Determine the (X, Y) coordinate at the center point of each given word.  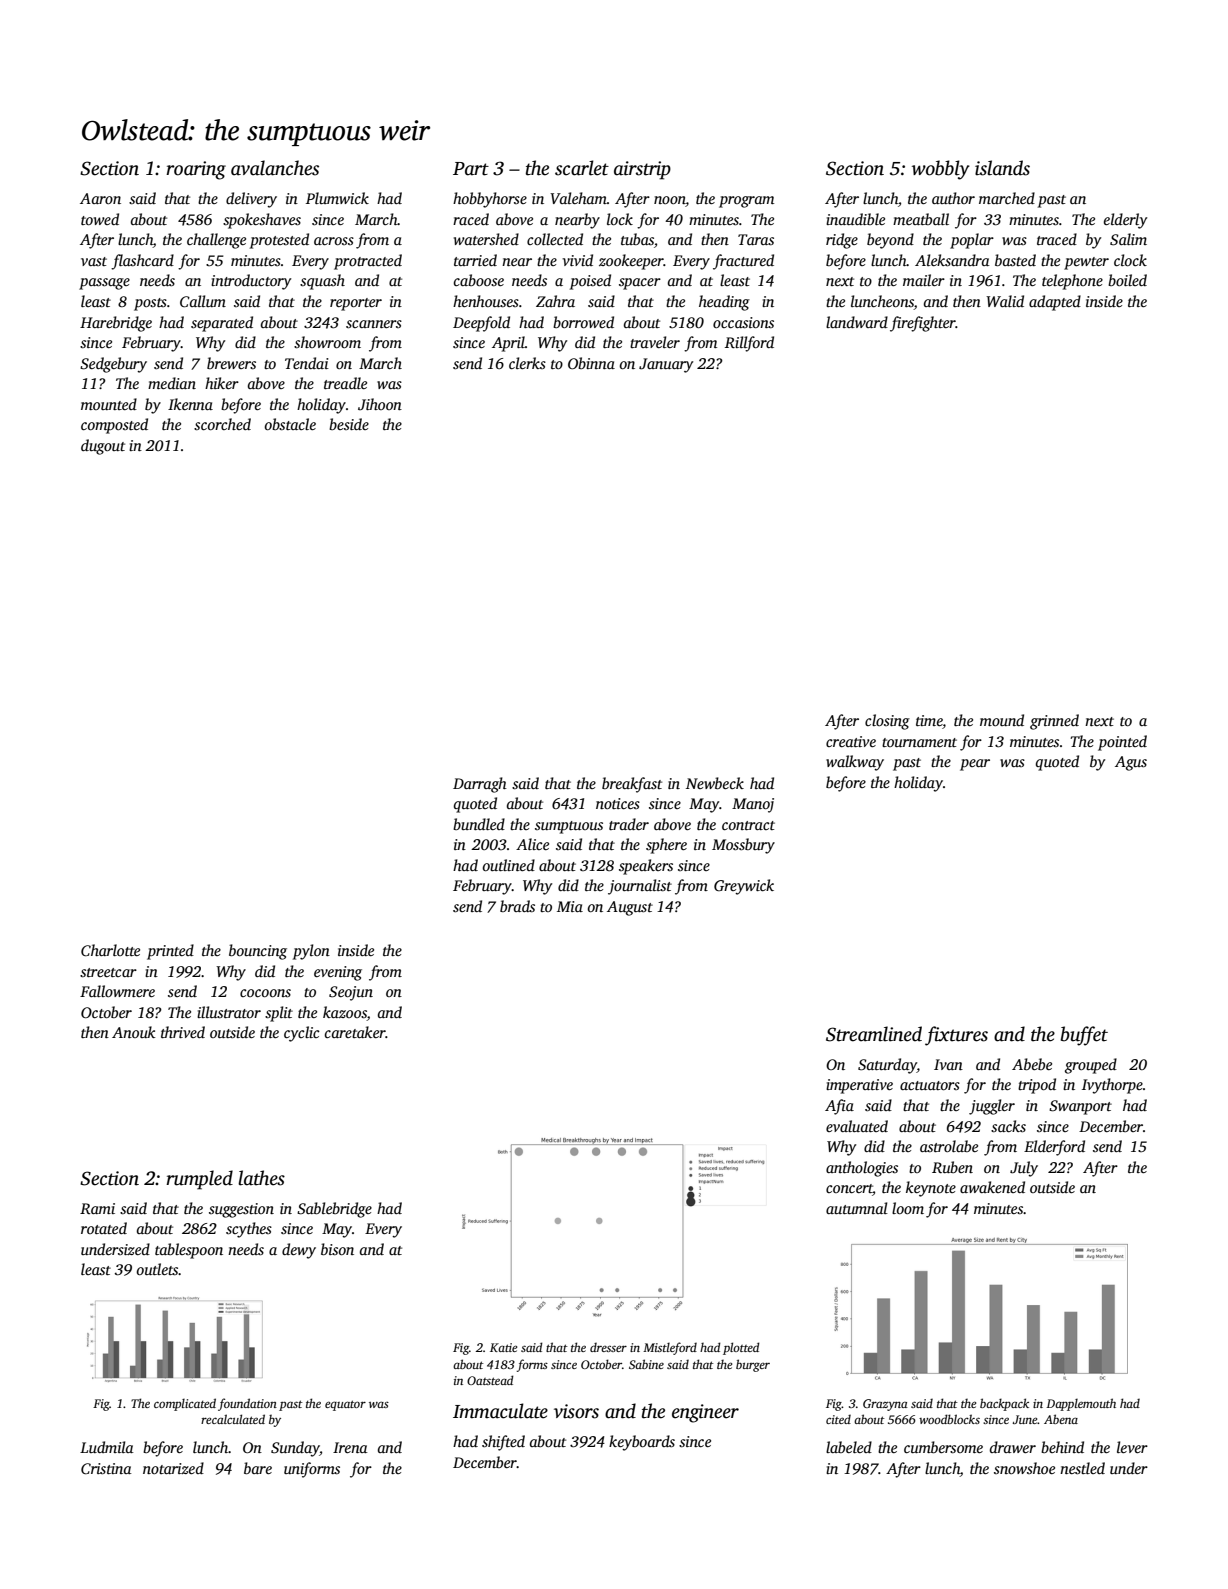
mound (1002, 720)
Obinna (591, 363)
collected (555, 239)
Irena (350, 1447)
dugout (103, 447)
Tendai (307, 363)
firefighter (923, 324)
